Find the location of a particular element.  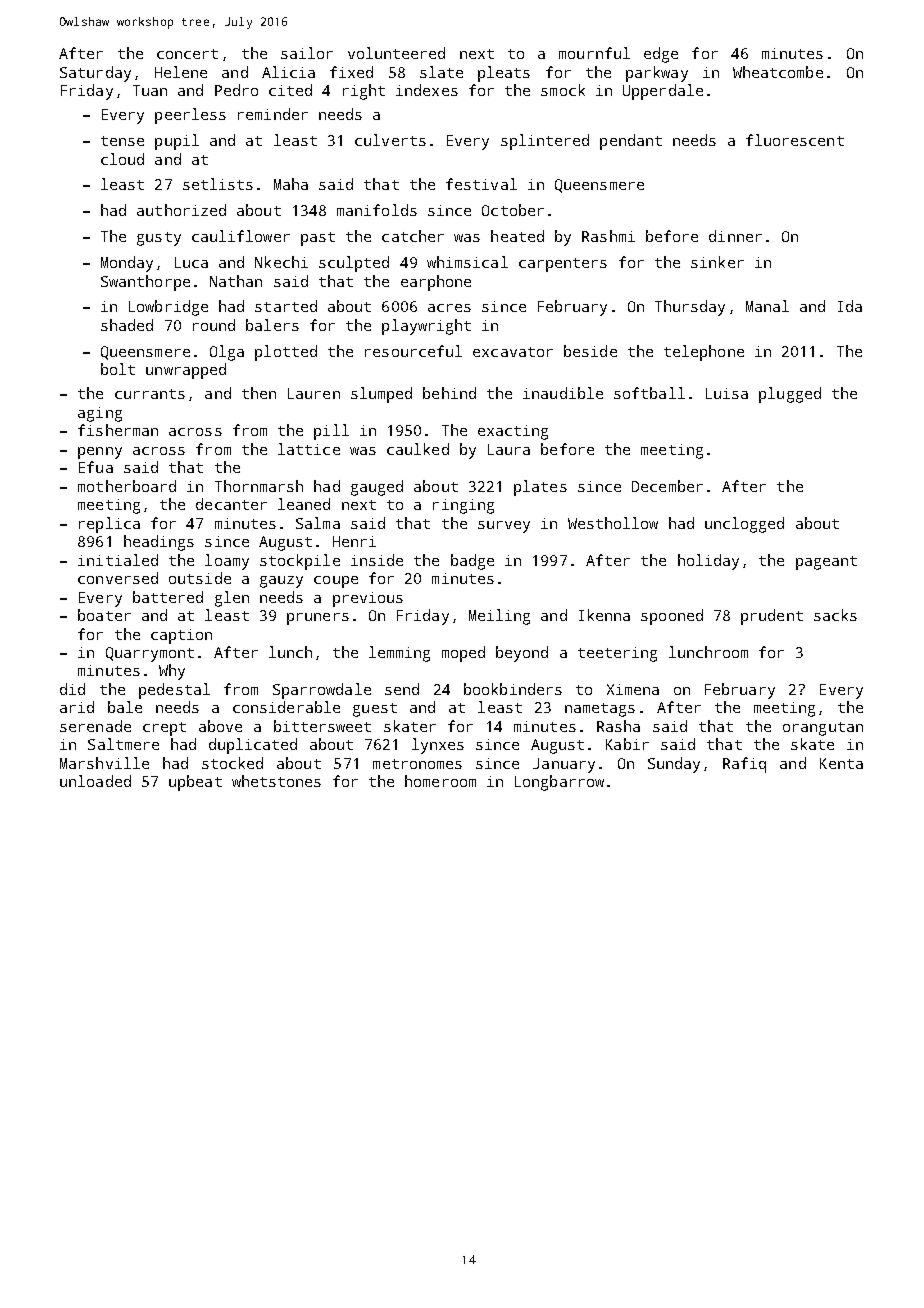

Henri is located at coordinates (354, 541).
